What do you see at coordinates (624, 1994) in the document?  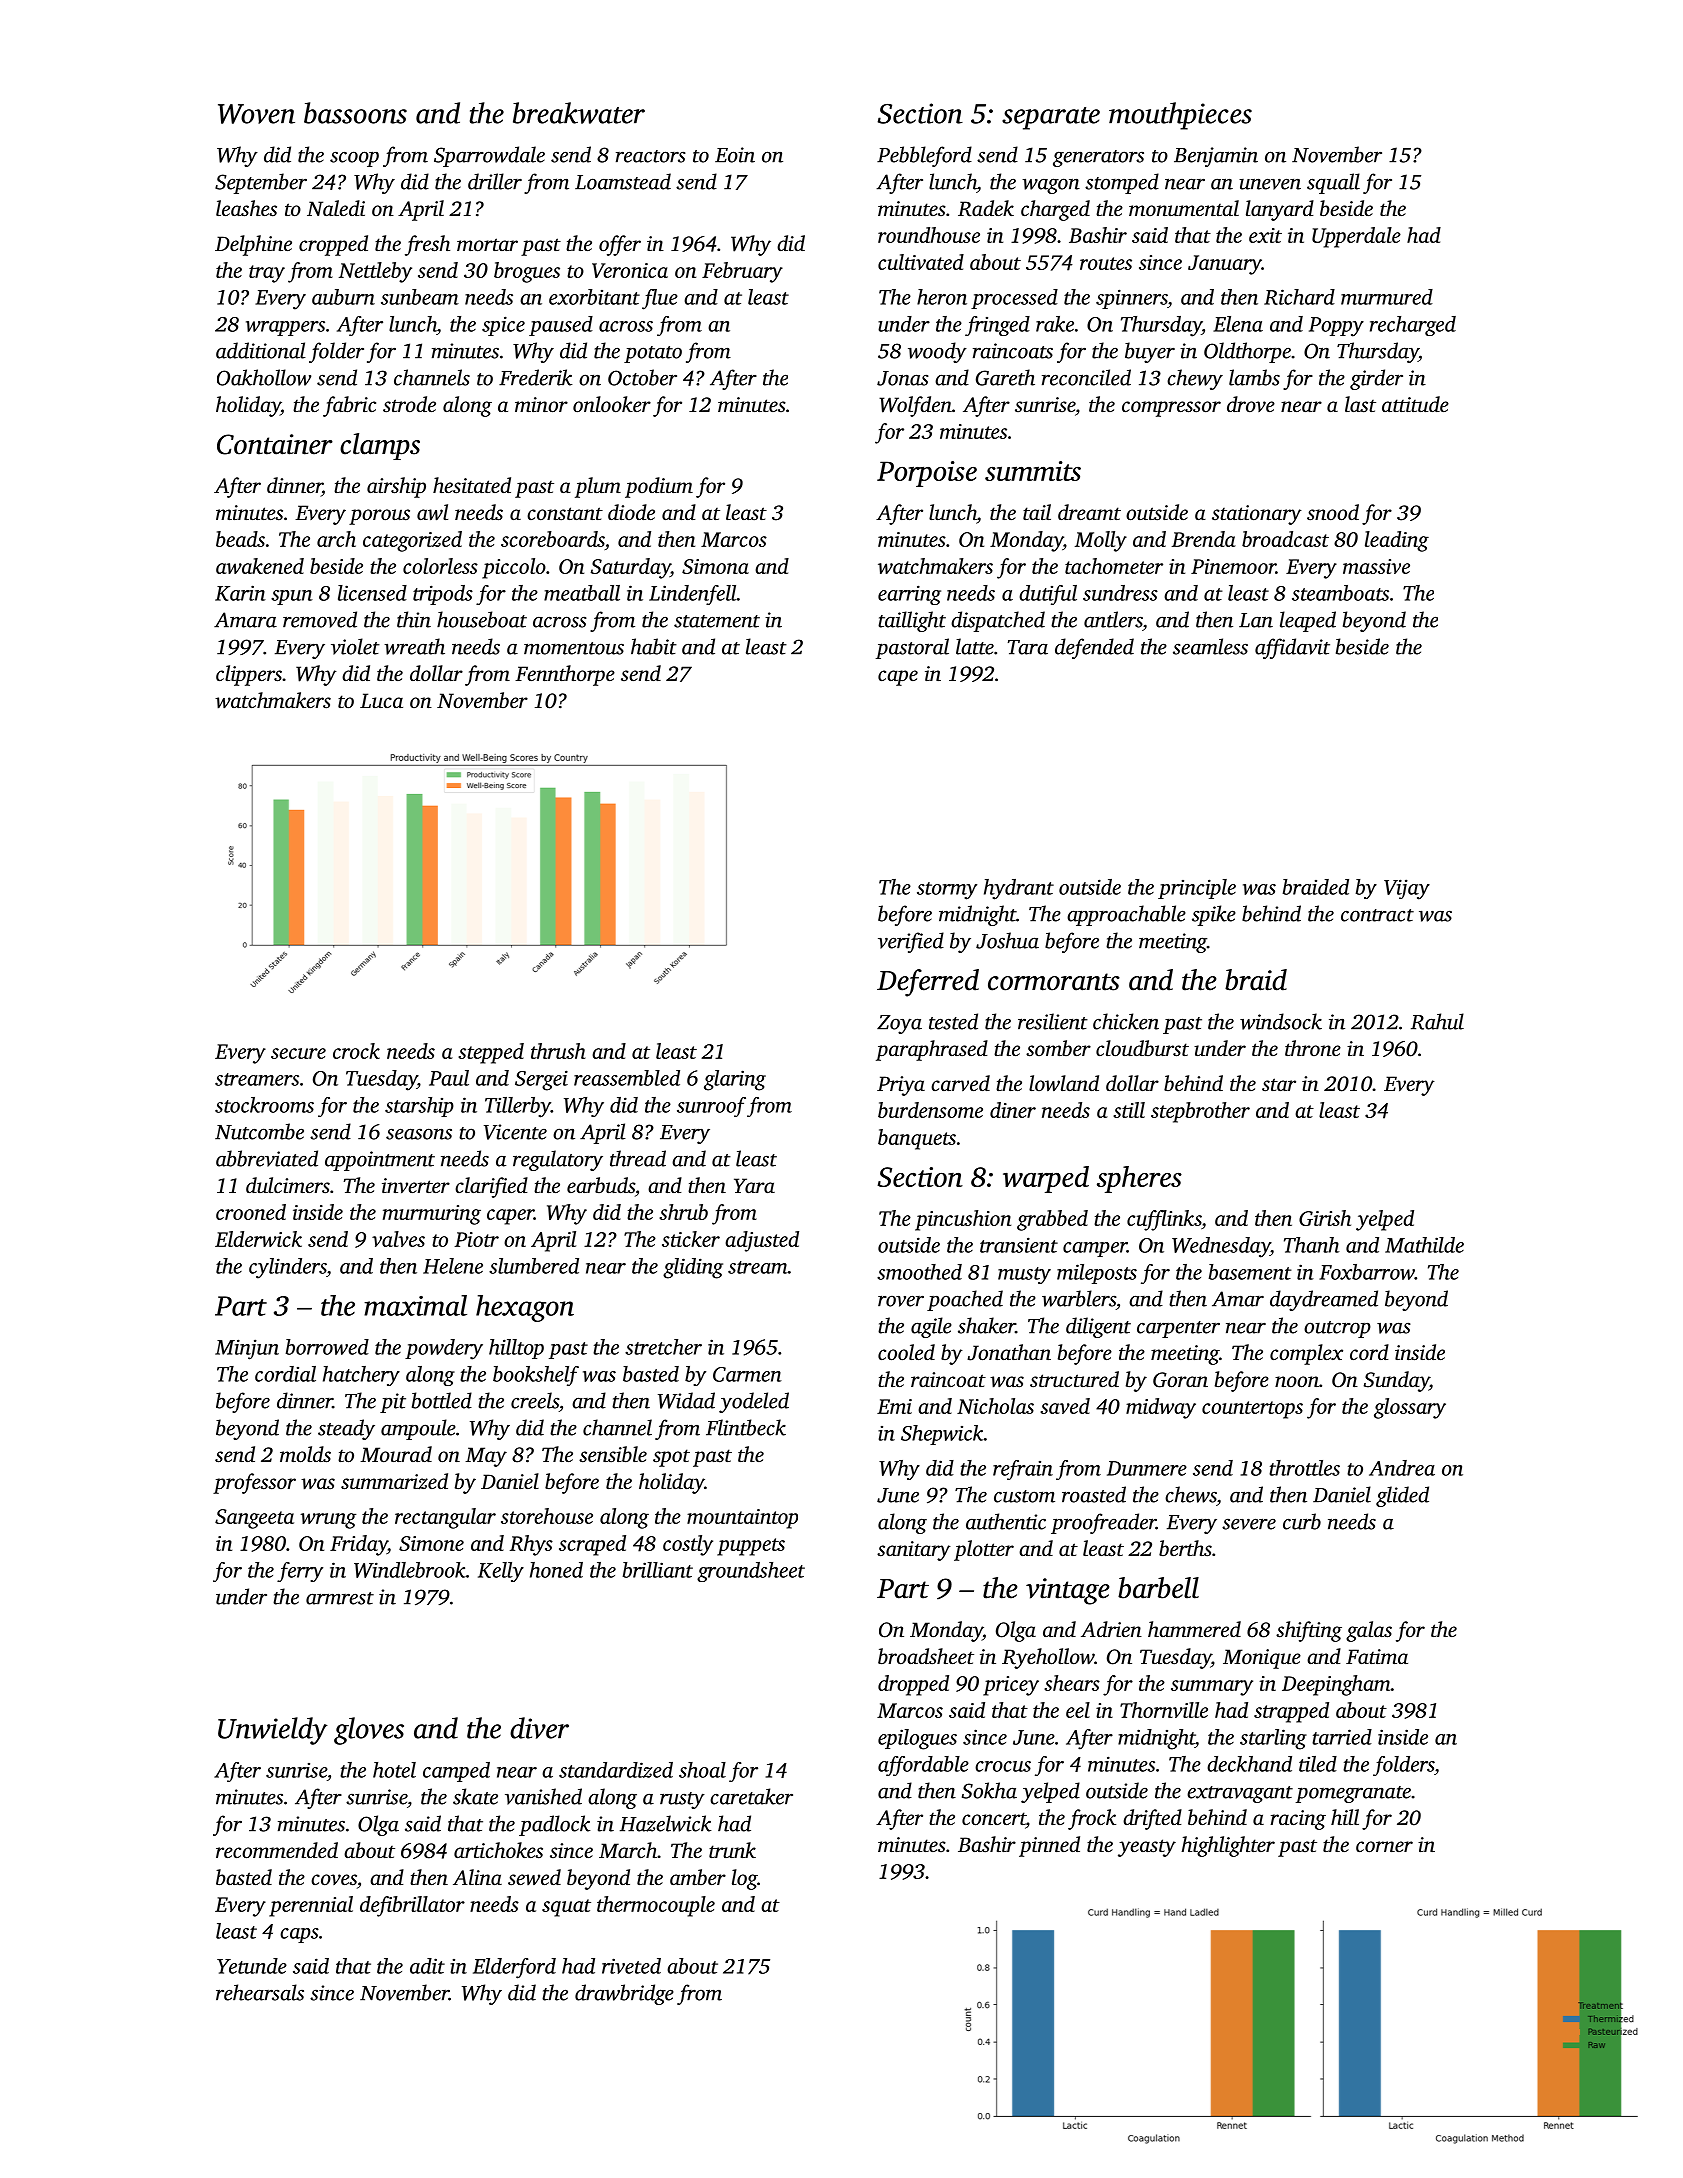 I see `drawbridge` at bounding box center [624, 1994].
